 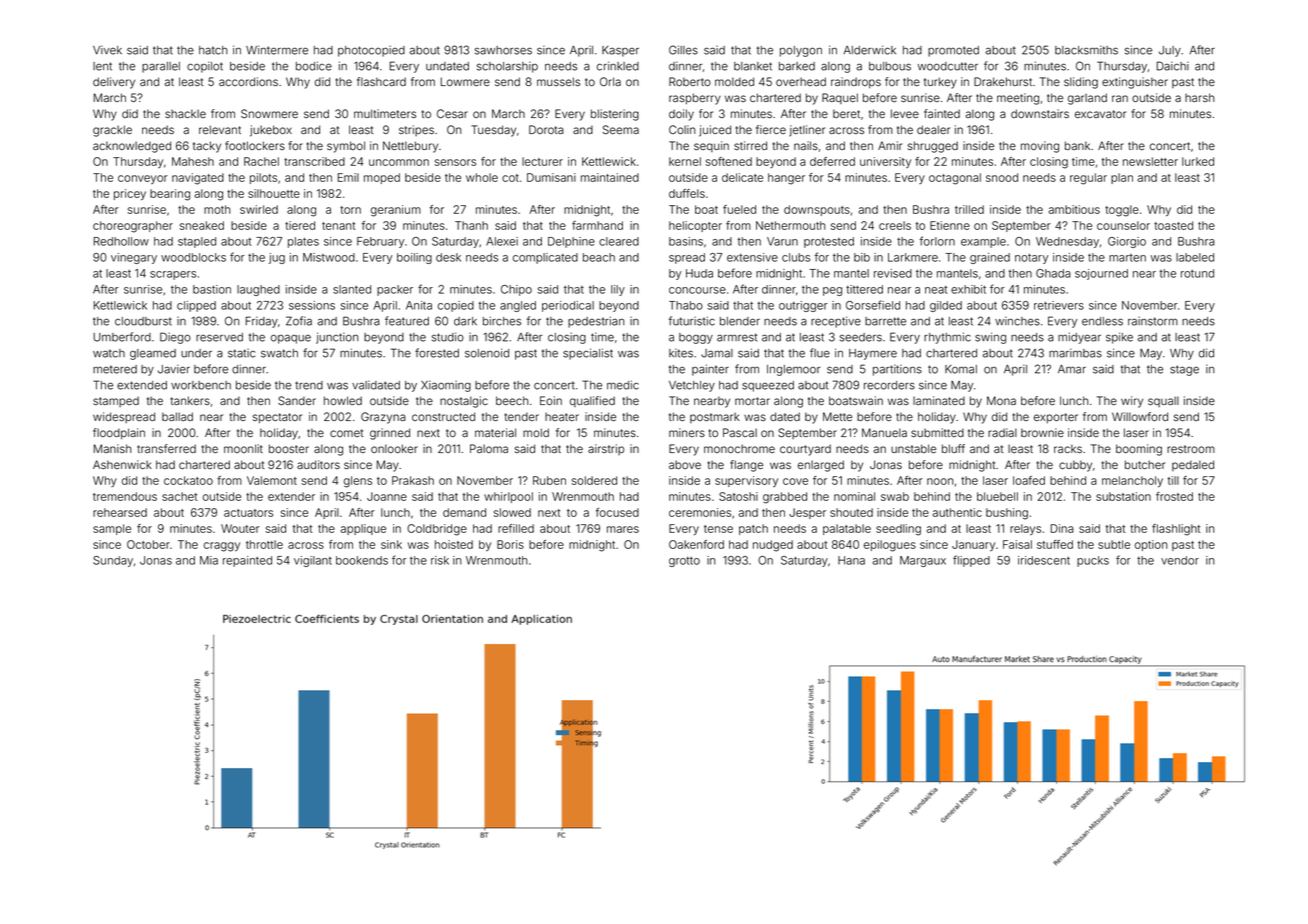 What do you see at coordinates (801, 51) in the page?
I see `polygon` at bounding box center [801, 51].
